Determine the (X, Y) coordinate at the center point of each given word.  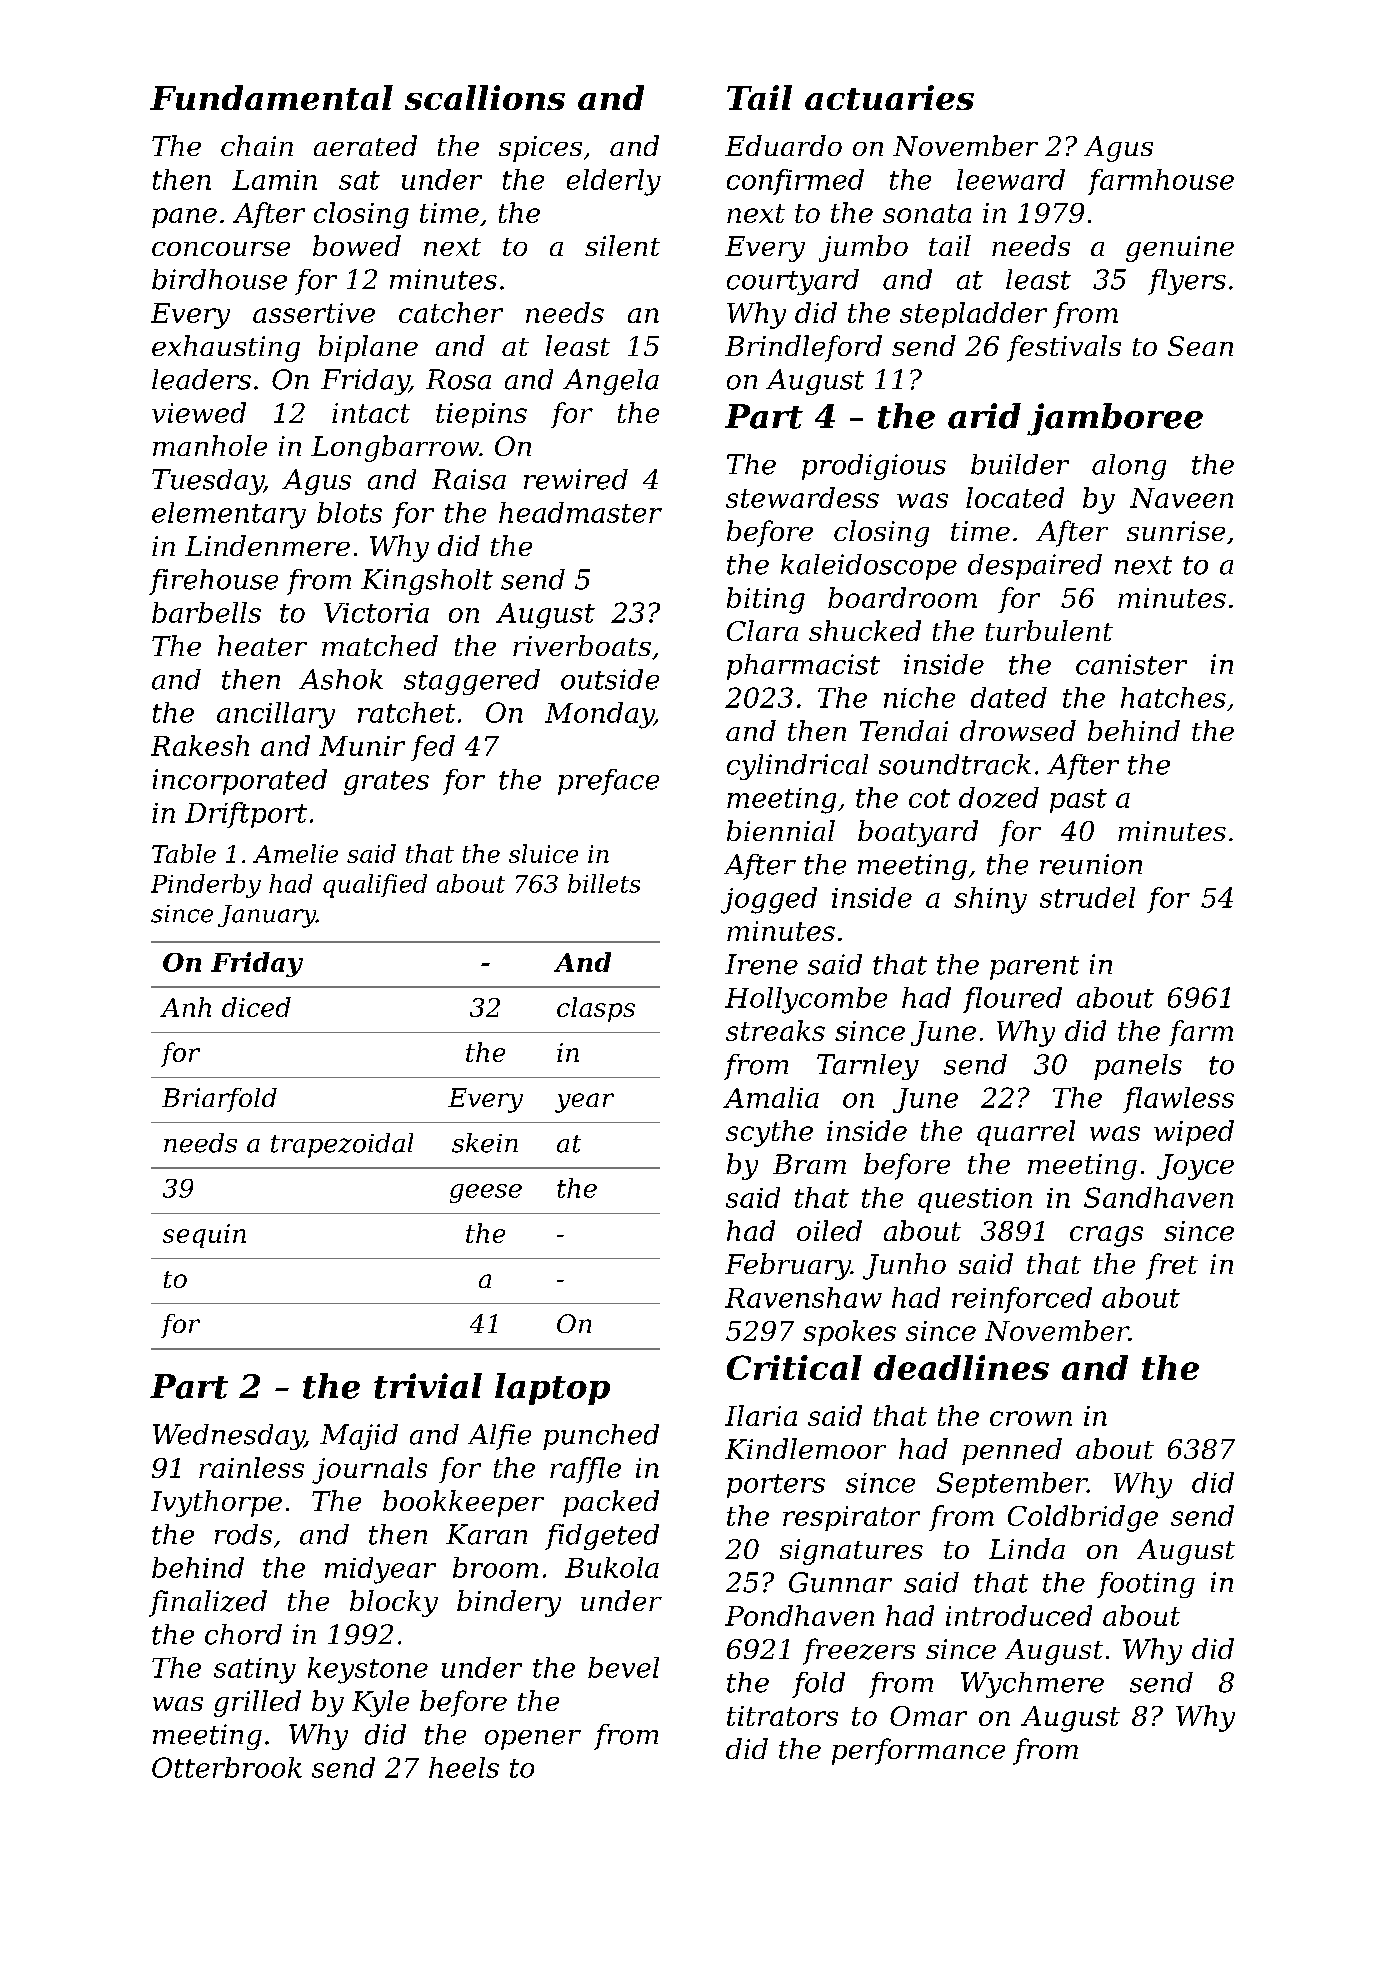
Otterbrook (227, 1767)
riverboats (582, 645)
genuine (1180, 249)
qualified (375, 886)
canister (1131, 664)
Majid (359, 1437)
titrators (782, 1716)
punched (601, 1437)
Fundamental (271, 97)
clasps (596, 1009)
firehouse (213, 582)
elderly (614, 182)
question (975, 1200)
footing (1146, 1585)
